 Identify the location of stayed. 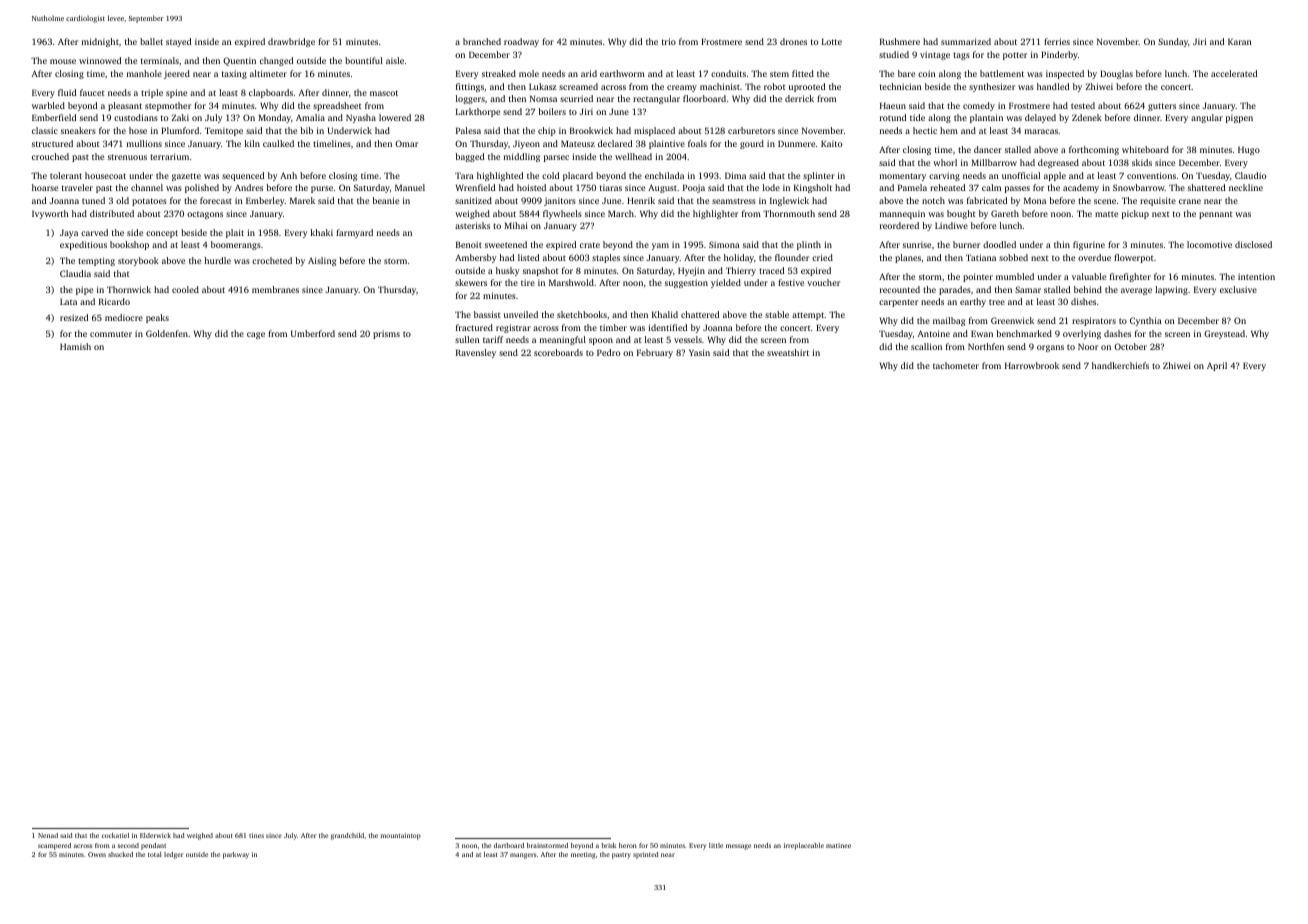
(178, 42).
